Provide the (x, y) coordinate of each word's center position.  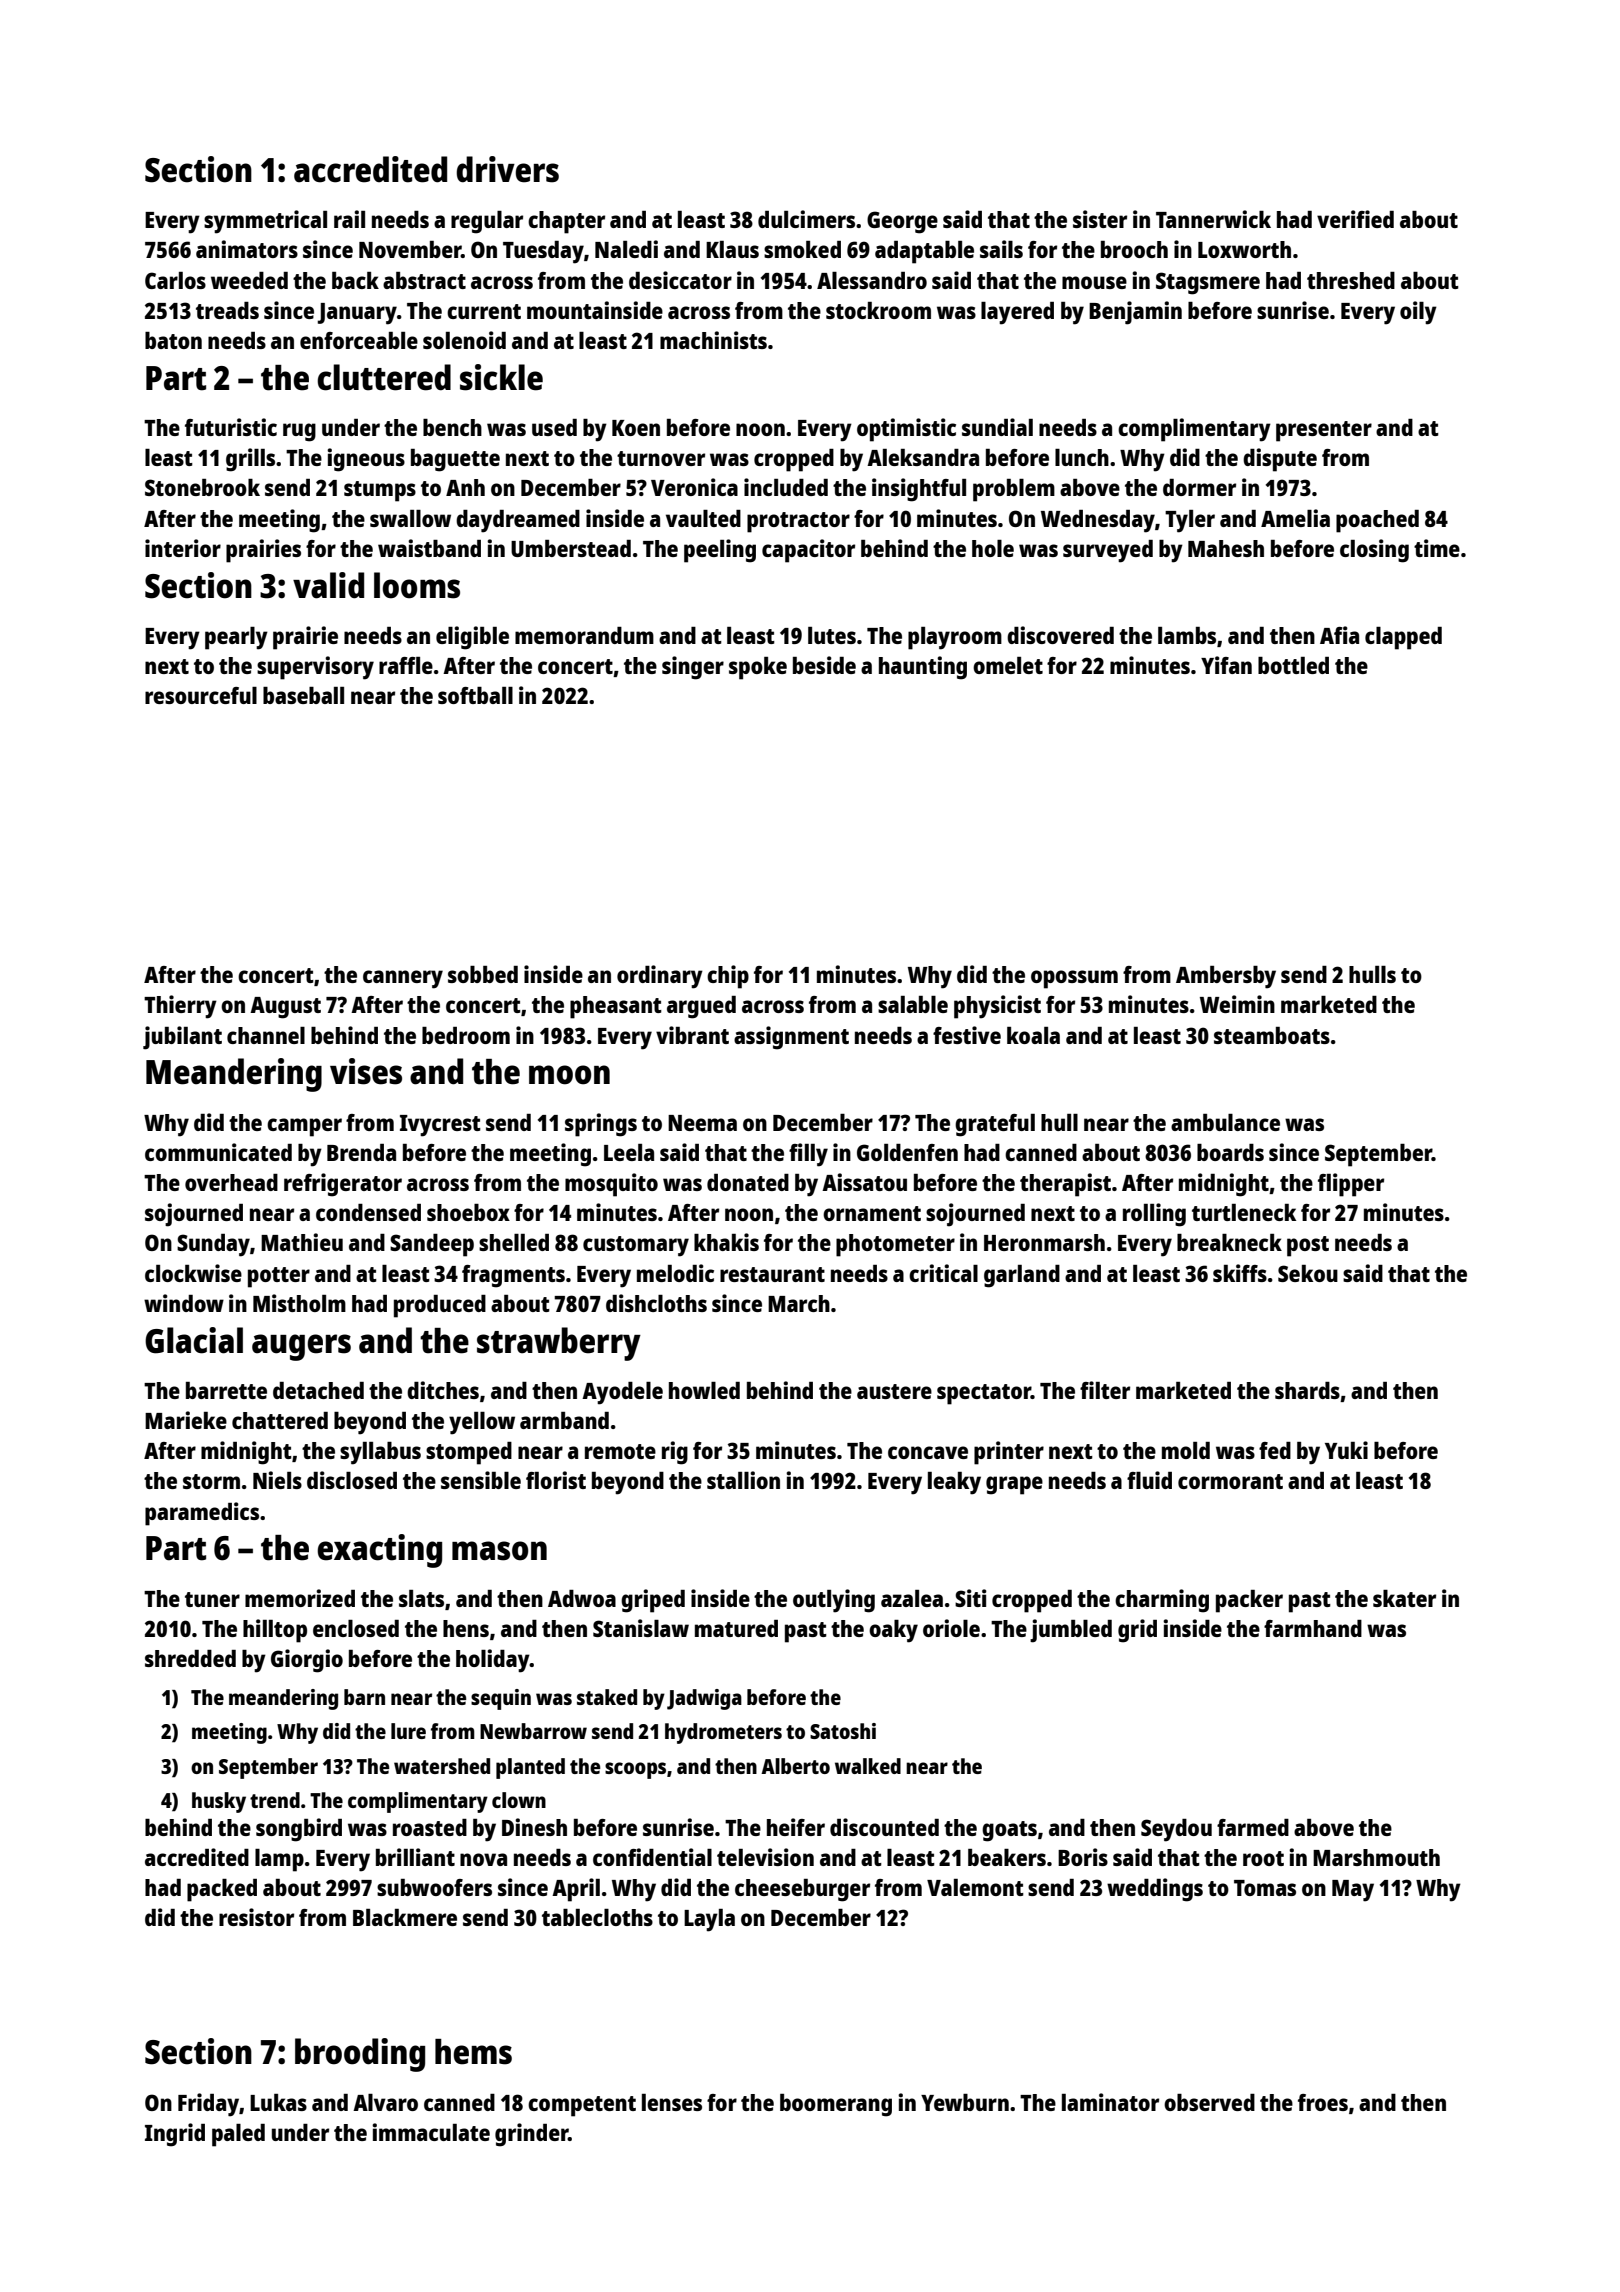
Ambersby (1226, 977)
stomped (469, 1453)
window (184, 1303)
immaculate (431, 2132)
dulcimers (806, 219)
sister (1100, 219)
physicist (997, 1007)
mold (1186, 1450)
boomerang (836, 2105)
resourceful (201, 695)
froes (1323, 2102)
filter (1105, 1390)
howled (704, 1390)
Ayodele (622, 1393)
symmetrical (265, 222)
